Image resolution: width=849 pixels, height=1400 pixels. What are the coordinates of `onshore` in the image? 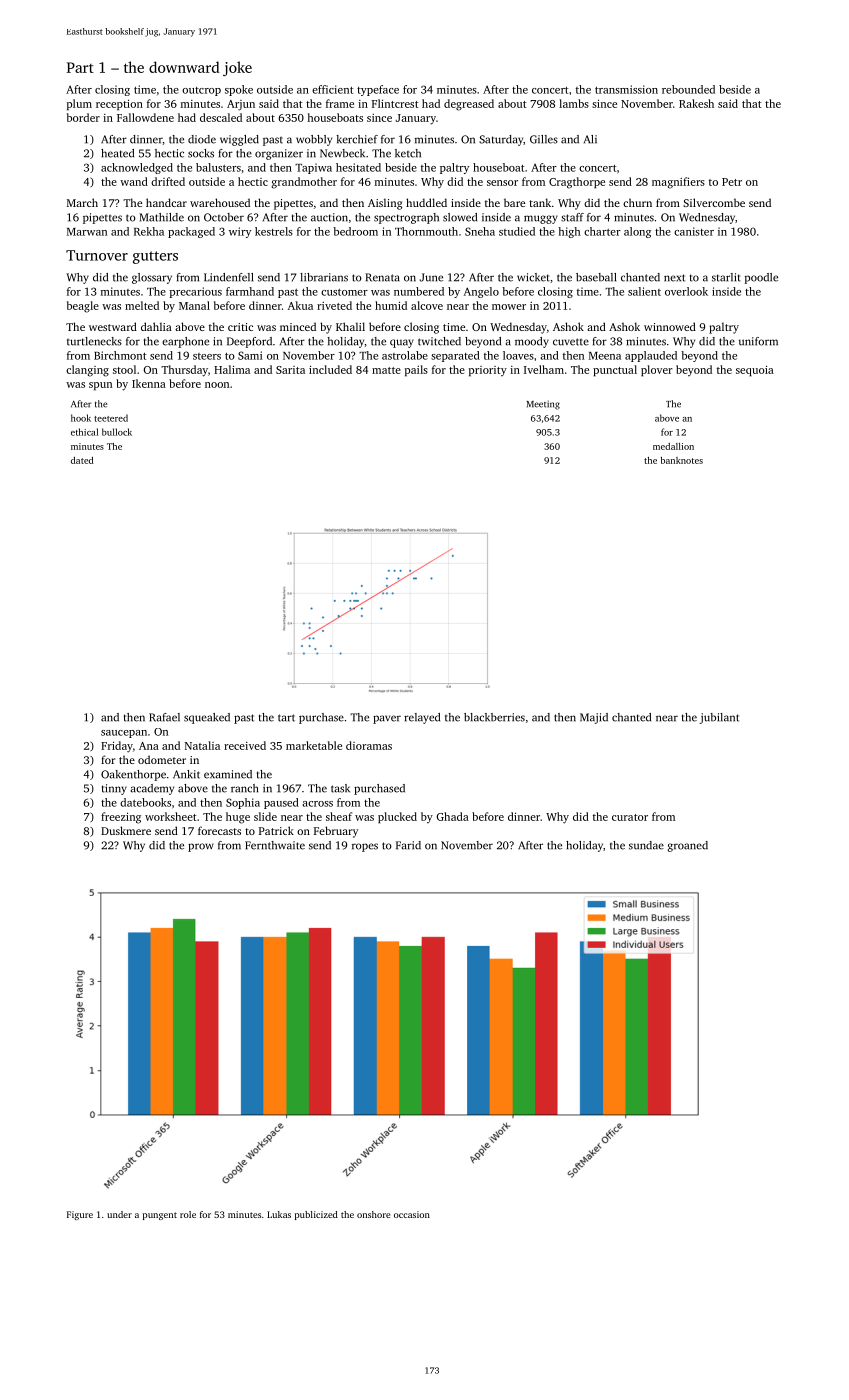 It's located at (373, 1214).
